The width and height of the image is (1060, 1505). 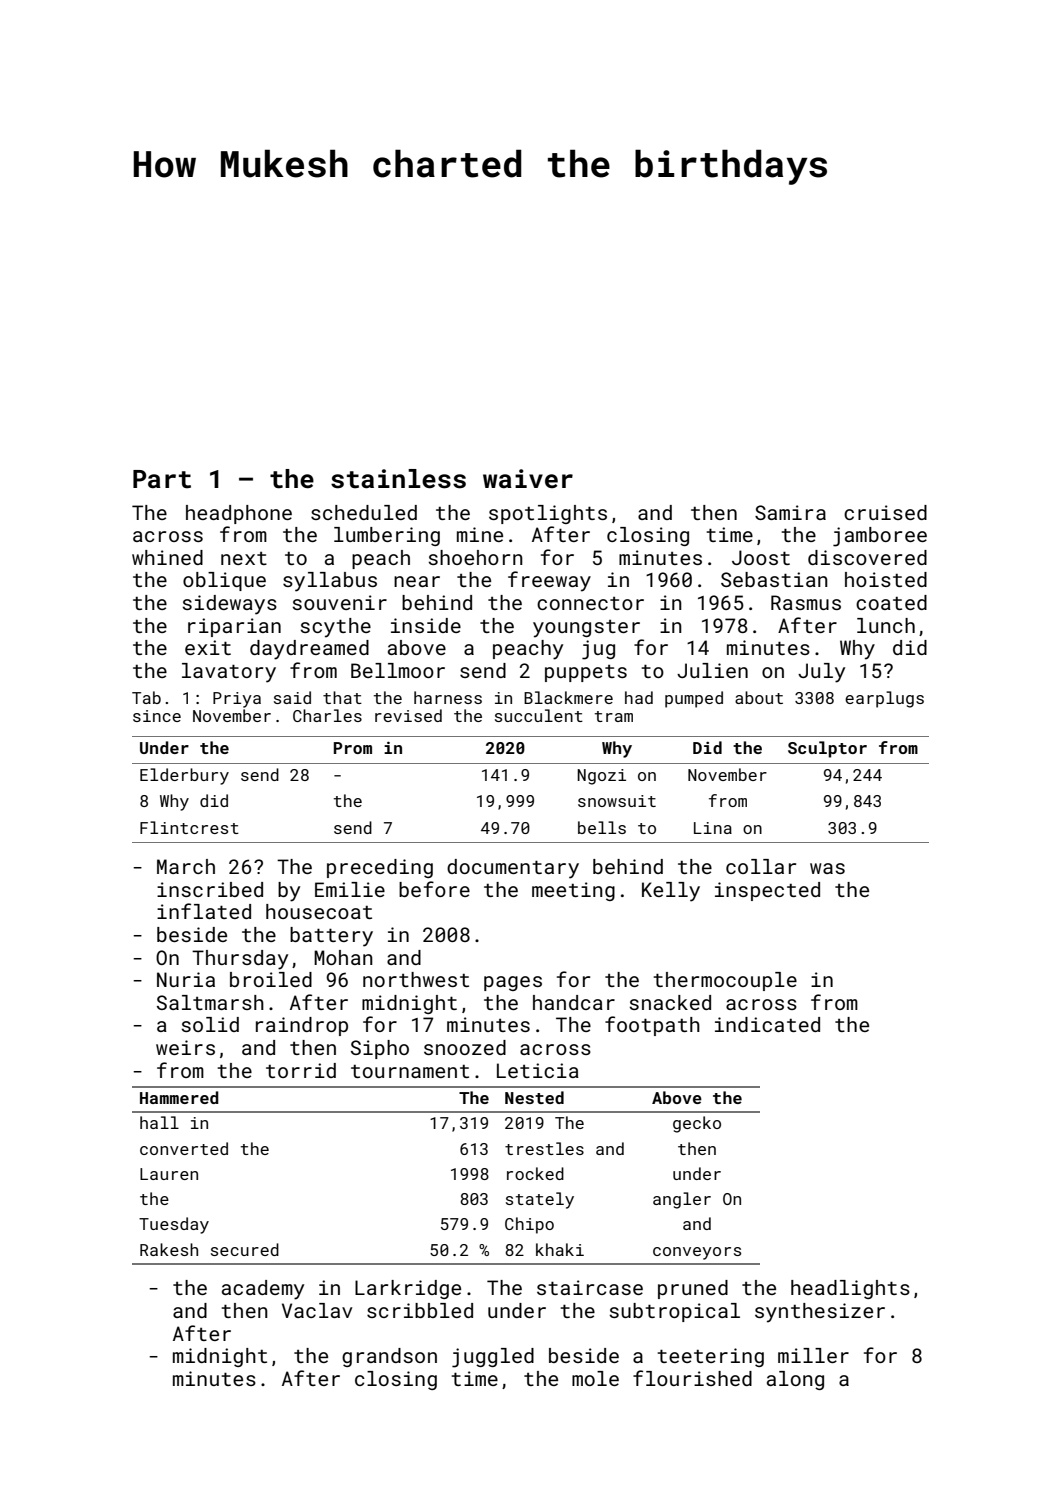 What do you see at coordinates (271, 979) in the image?
I see `broiled` at bounding box center [271, 979].
